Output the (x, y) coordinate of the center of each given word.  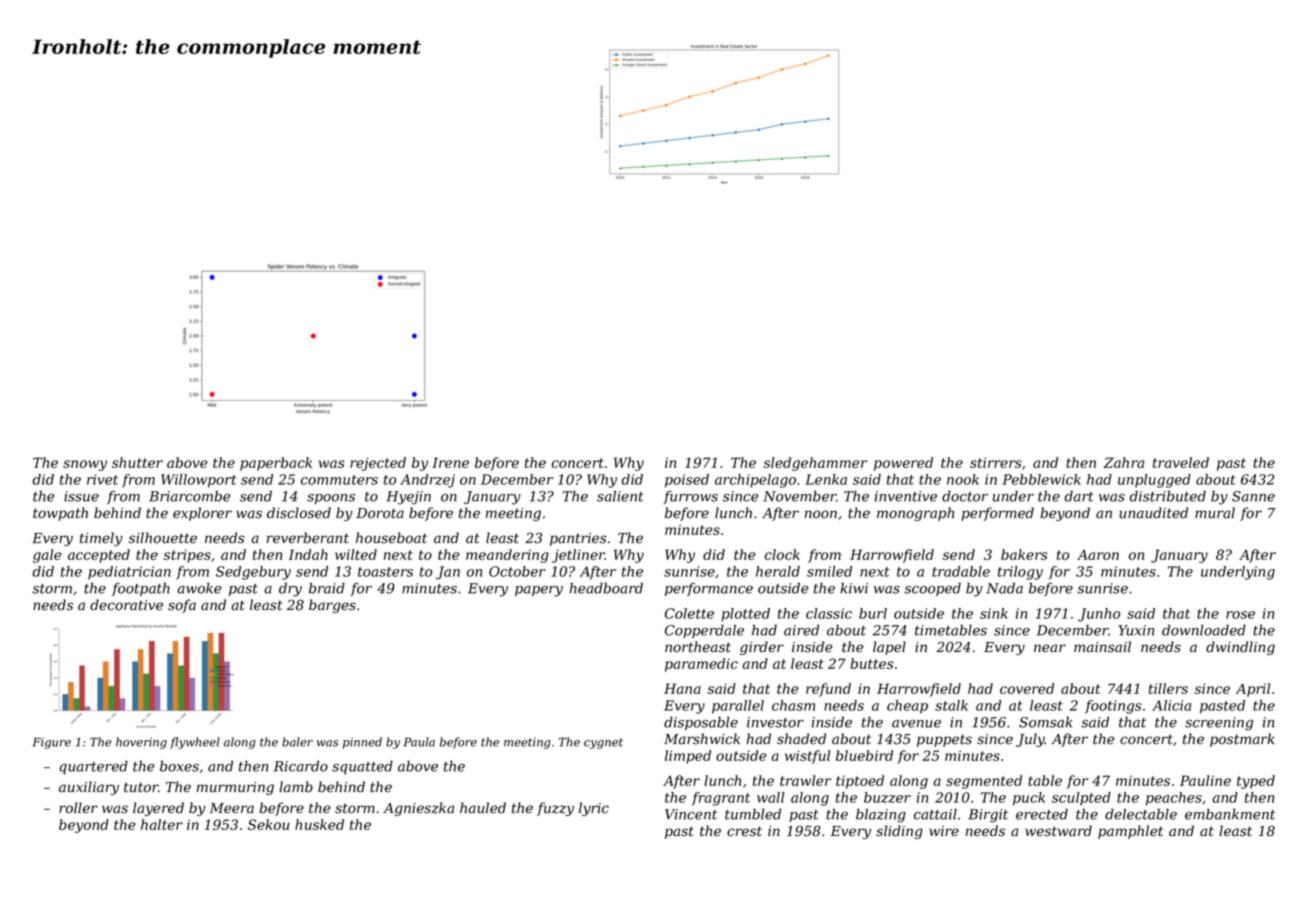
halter (162, 824)
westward (1058, 831)
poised (687, 481)
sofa (182, 606)
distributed (1168, 496)
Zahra (1124, 462)
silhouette (163, 538)
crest (744, 831)
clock (782, 554)
